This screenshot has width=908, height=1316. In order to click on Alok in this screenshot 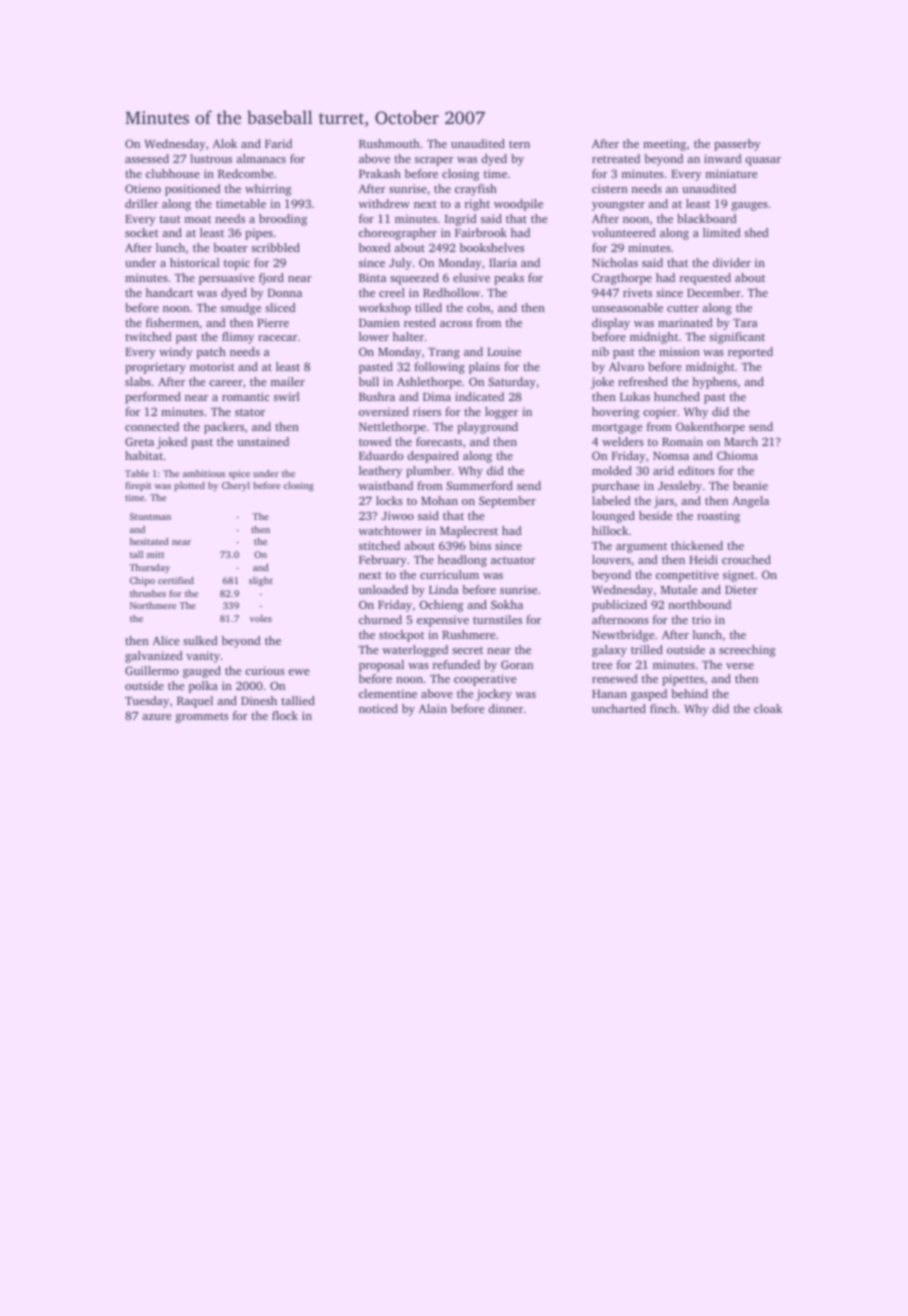, I will do `click(224, 143)`.
